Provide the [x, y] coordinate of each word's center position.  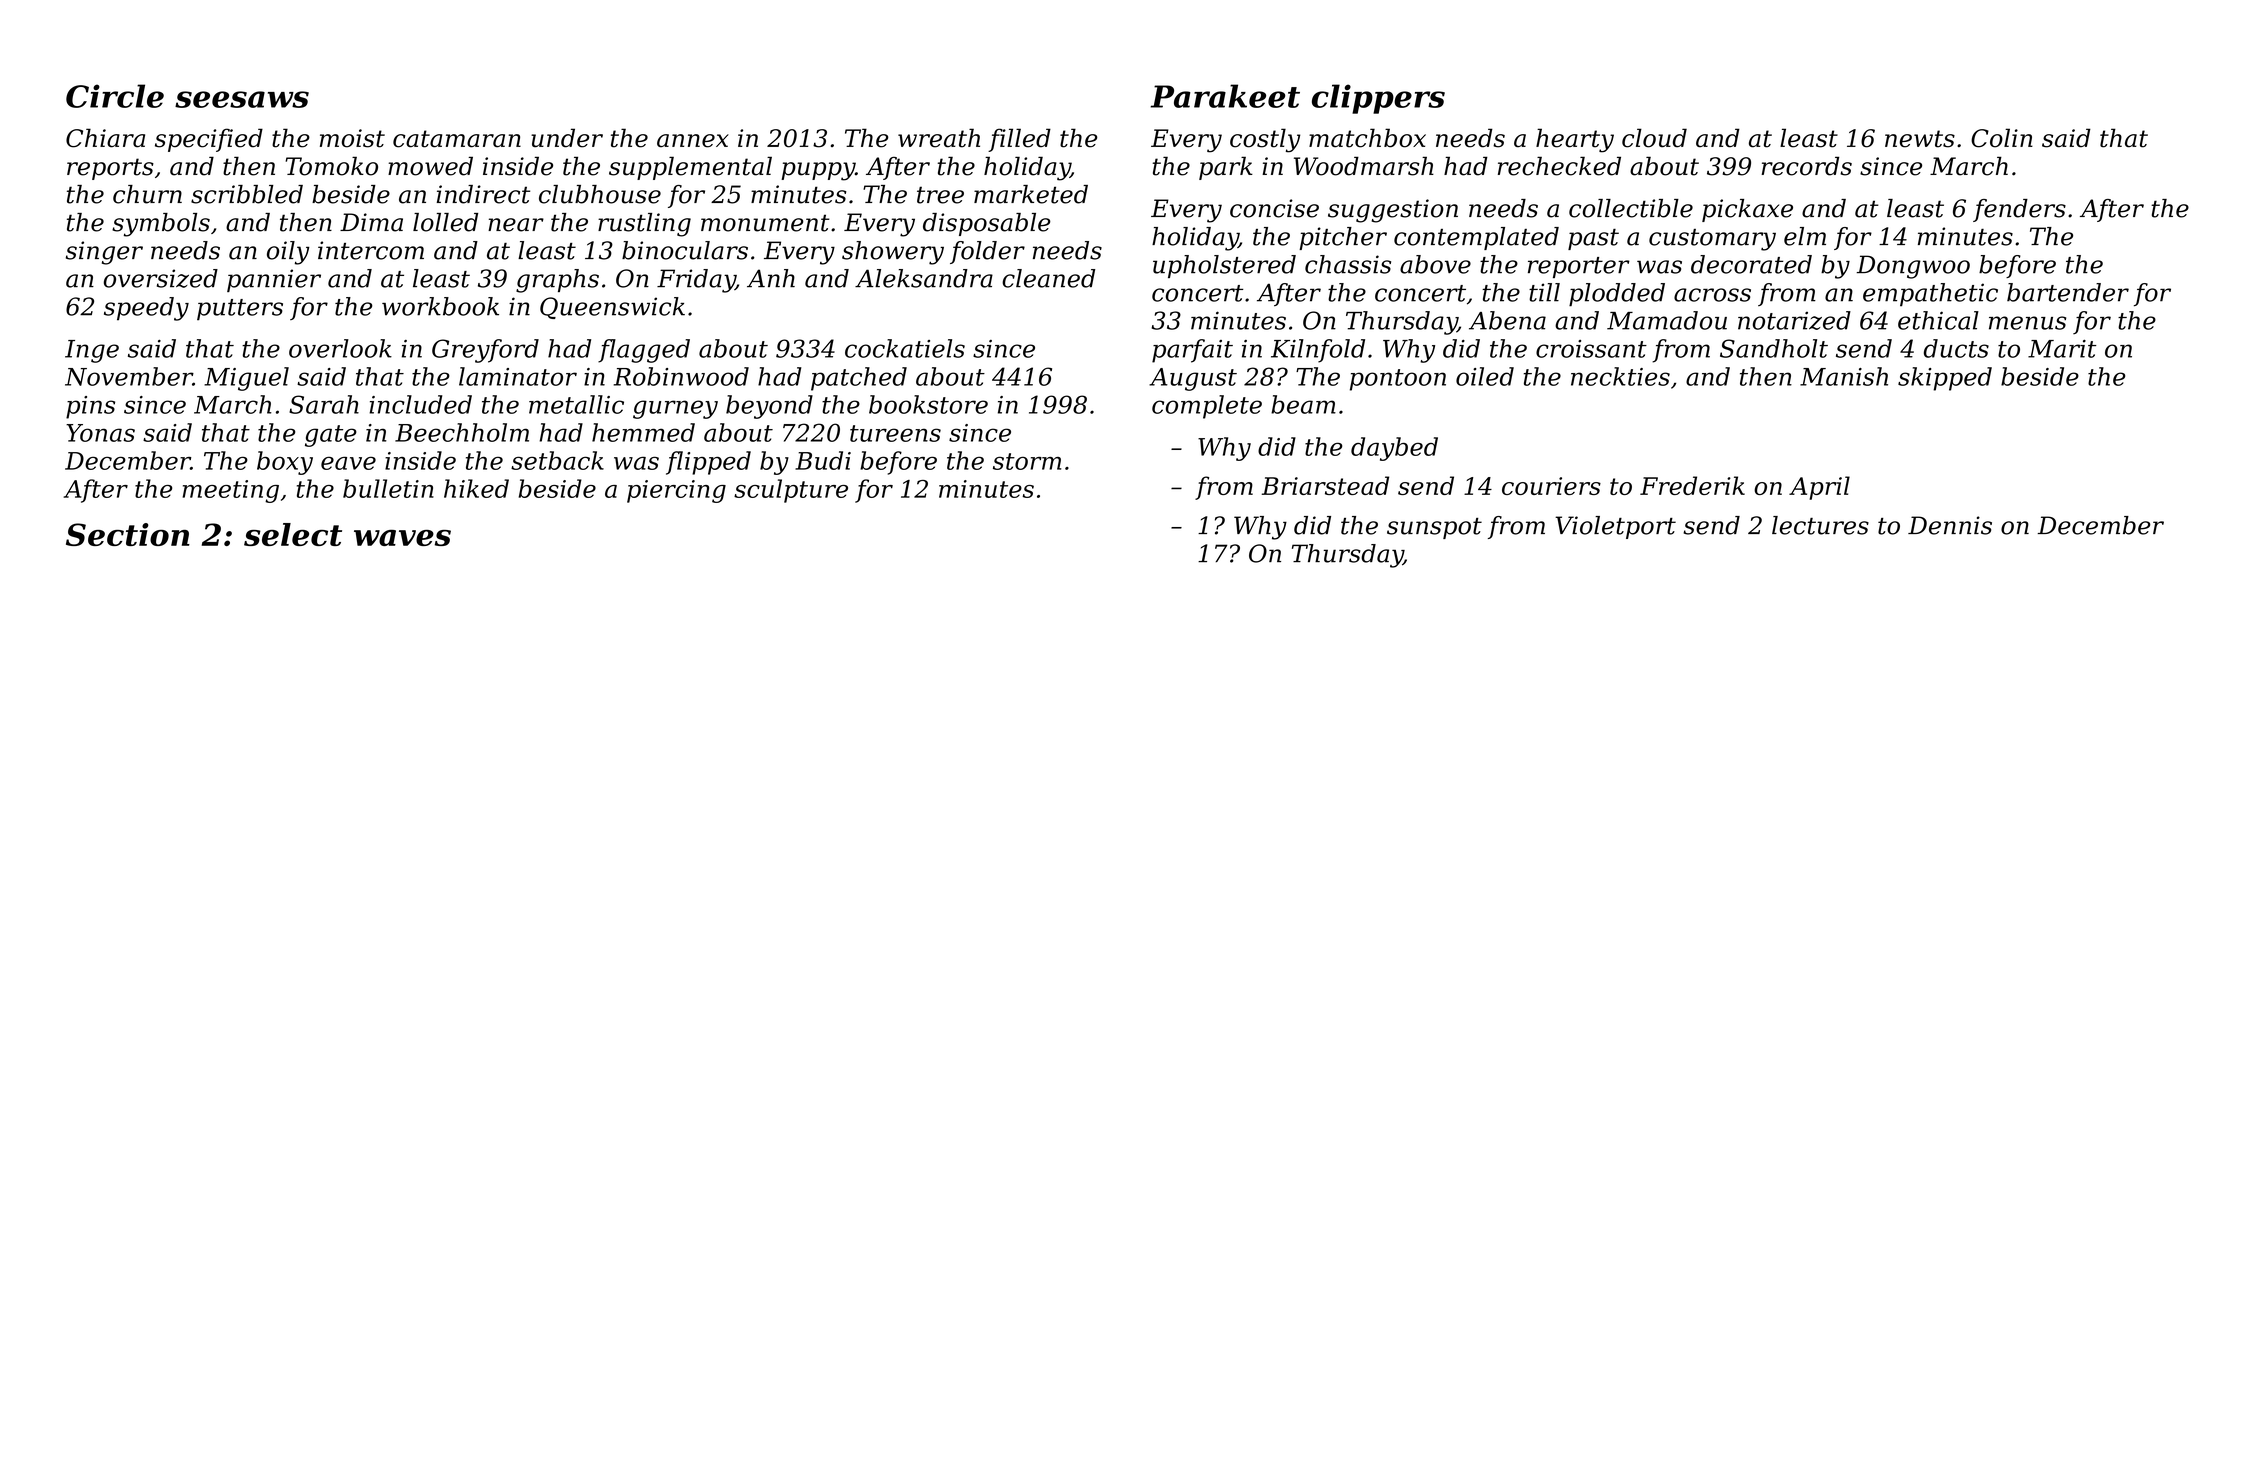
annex [693, 141]
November [129, 376]
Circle [115, 96]
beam [1303, 404]
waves [402, 538]
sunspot [1434, 528]
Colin [2002, 138]
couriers [1551, 486]
